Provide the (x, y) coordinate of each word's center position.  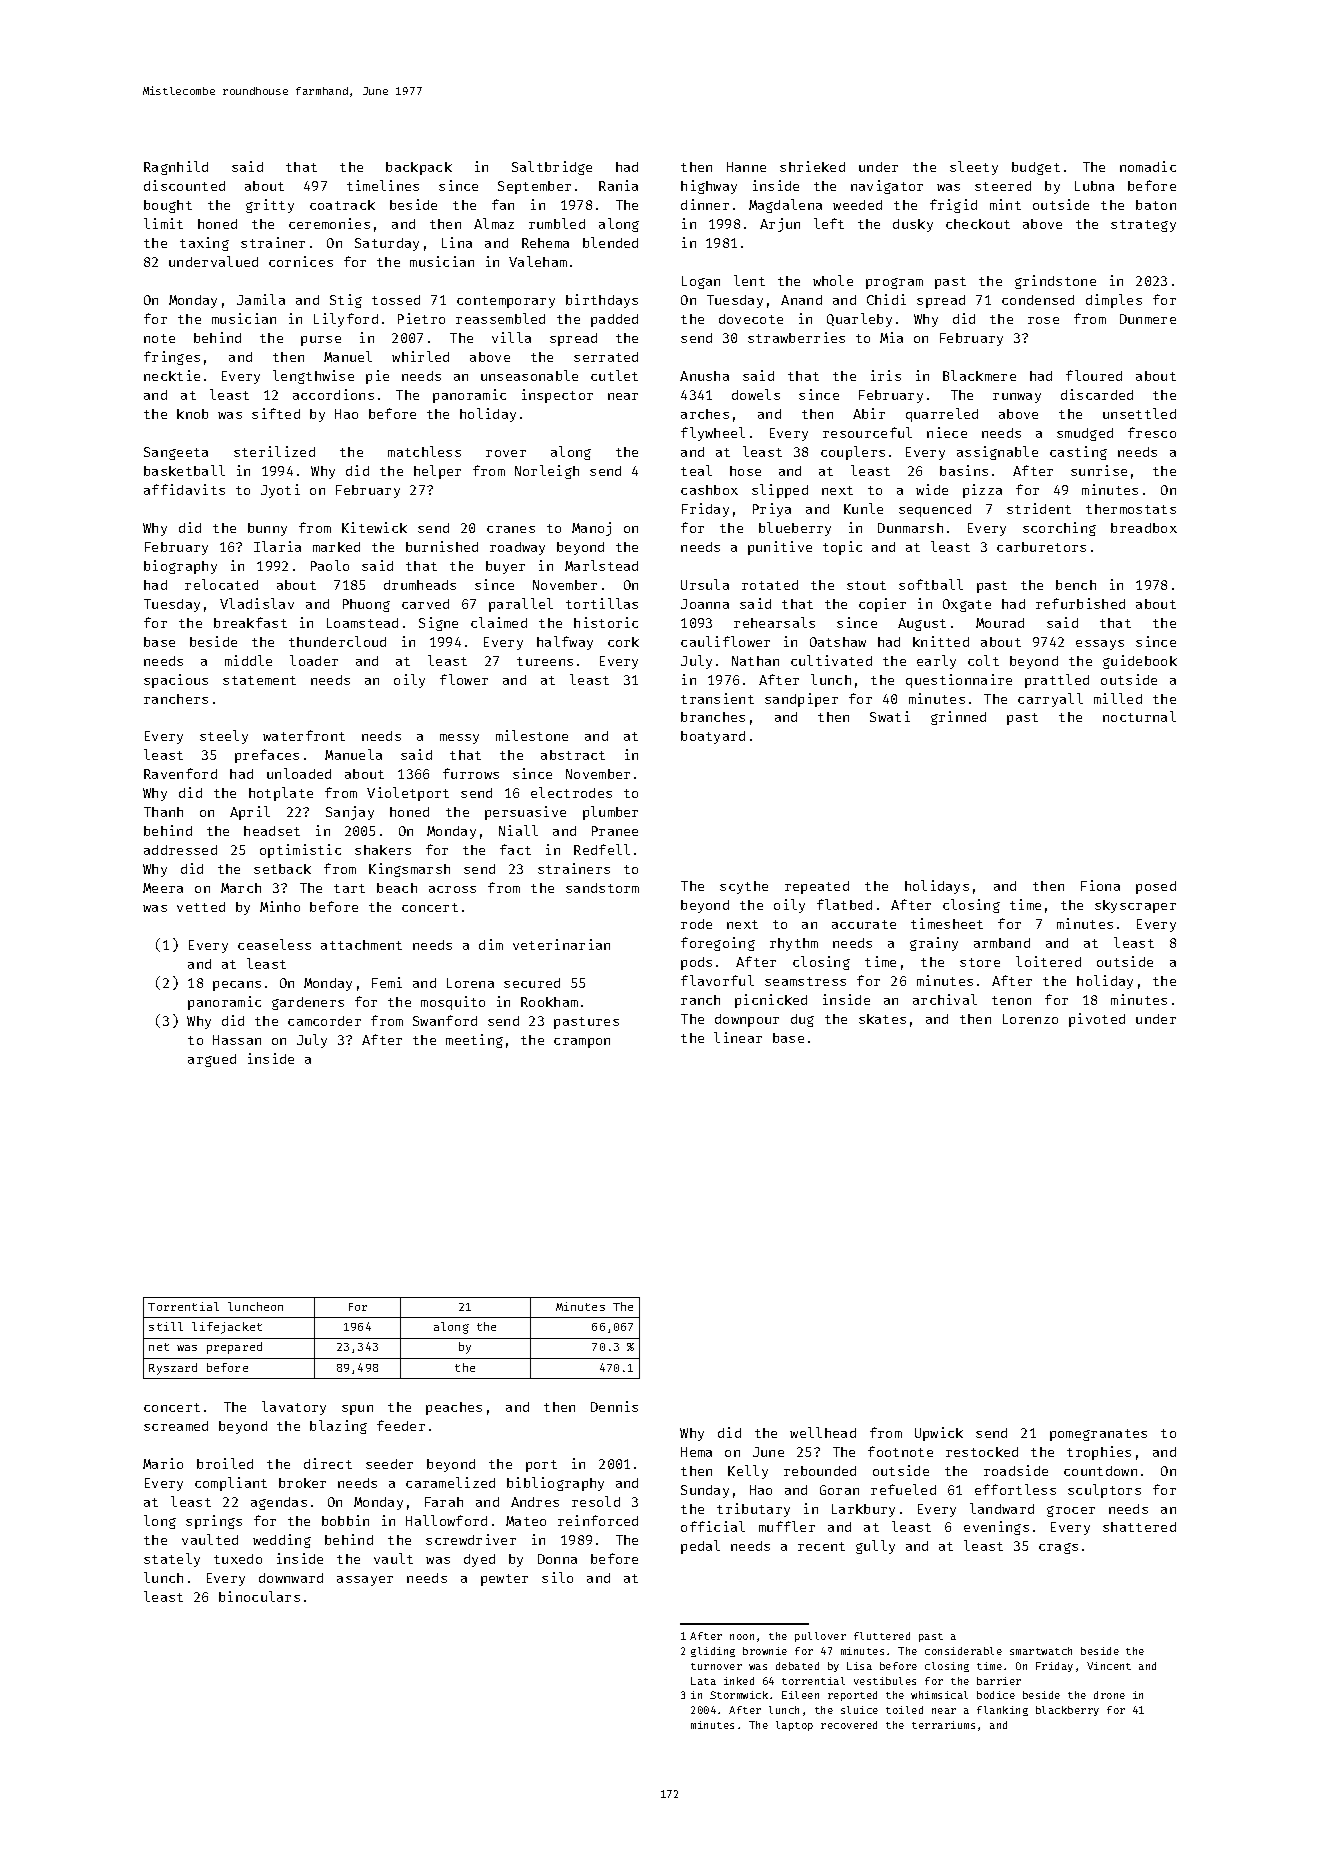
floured (1094, 375)
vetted (201, 907)
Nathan (755, 661)
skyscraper (1135, 906)
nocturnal (1139, 716)
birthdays (602, 301)
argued (212, 1060)
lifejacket (227, 1328)
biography (180, 567)
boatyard (713, 737)
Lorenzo (1030, 1019)
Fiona (1100, 885)
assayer (365, 1581)
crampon (582, 1043)
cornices (301, 261)
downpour (747, 1020)
